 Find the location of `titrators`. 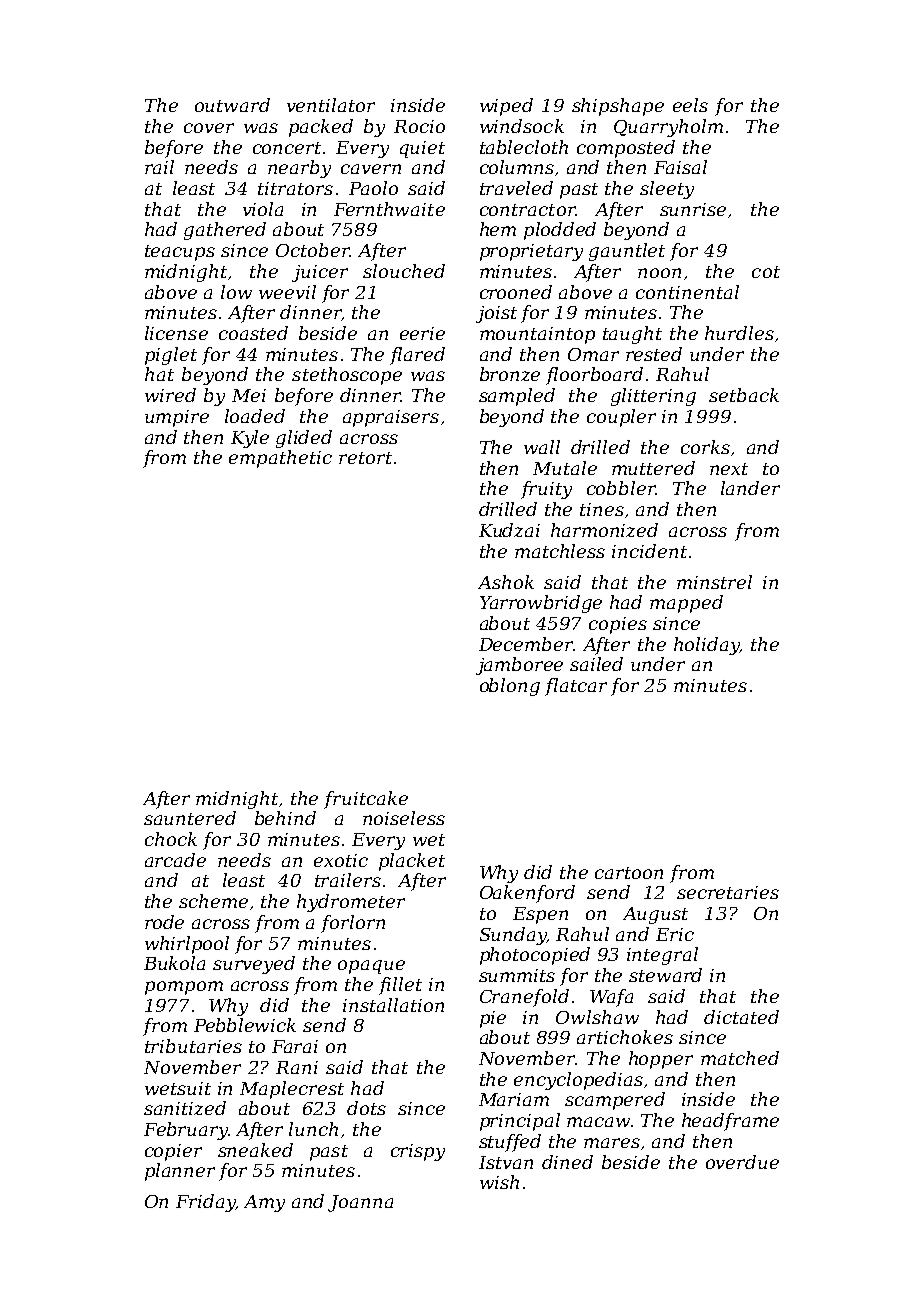

titrators is located at coordinates (295, 188).
